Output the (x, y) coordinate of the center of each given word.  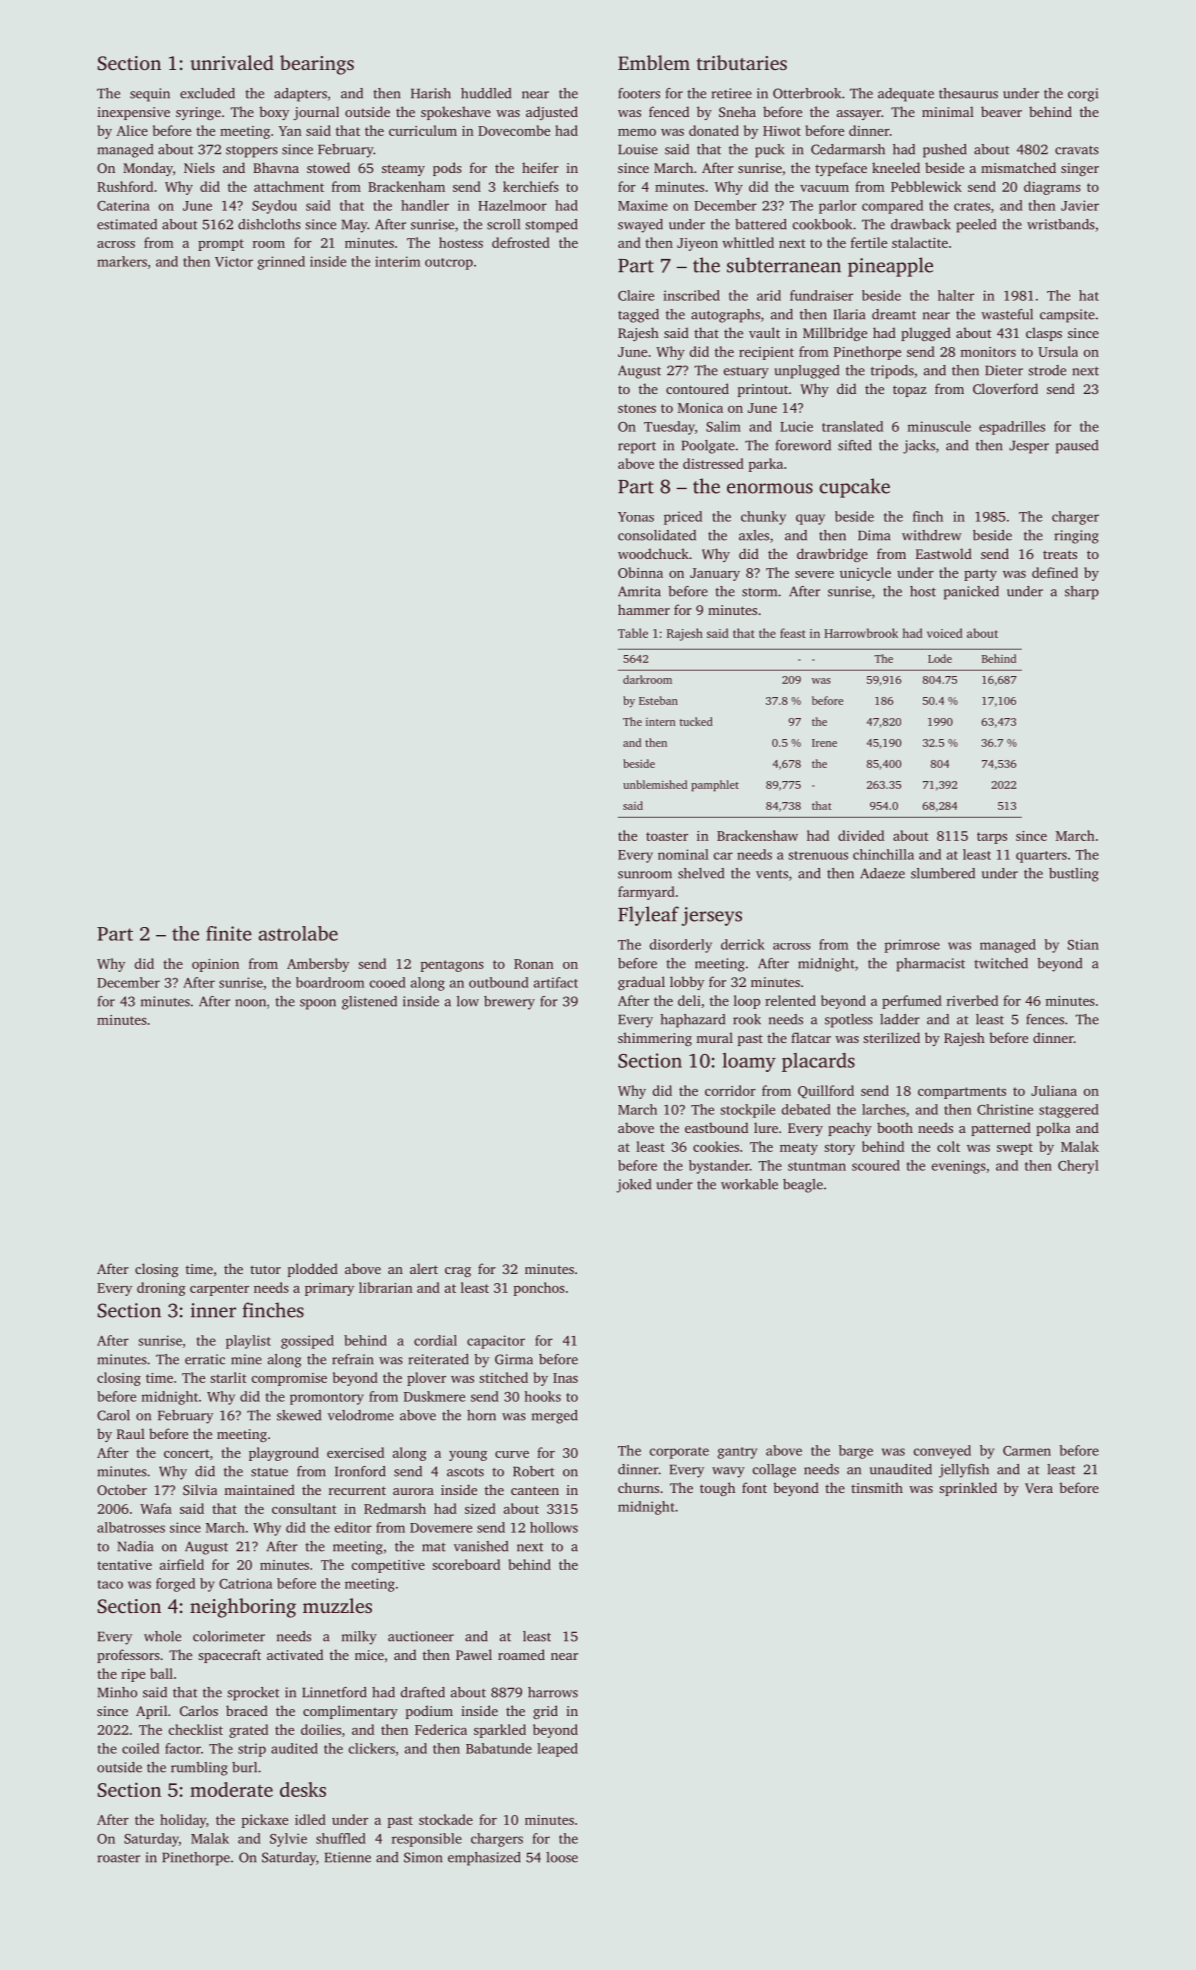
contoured (697, 388)
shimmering (655, 1039)
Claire (636, 295)
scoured (876, 1165)
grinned (281, 263)
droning (161, 1289)
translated (852, 426)
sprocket (253, 1694)
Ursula (1058, 351)
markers (122, 261)
